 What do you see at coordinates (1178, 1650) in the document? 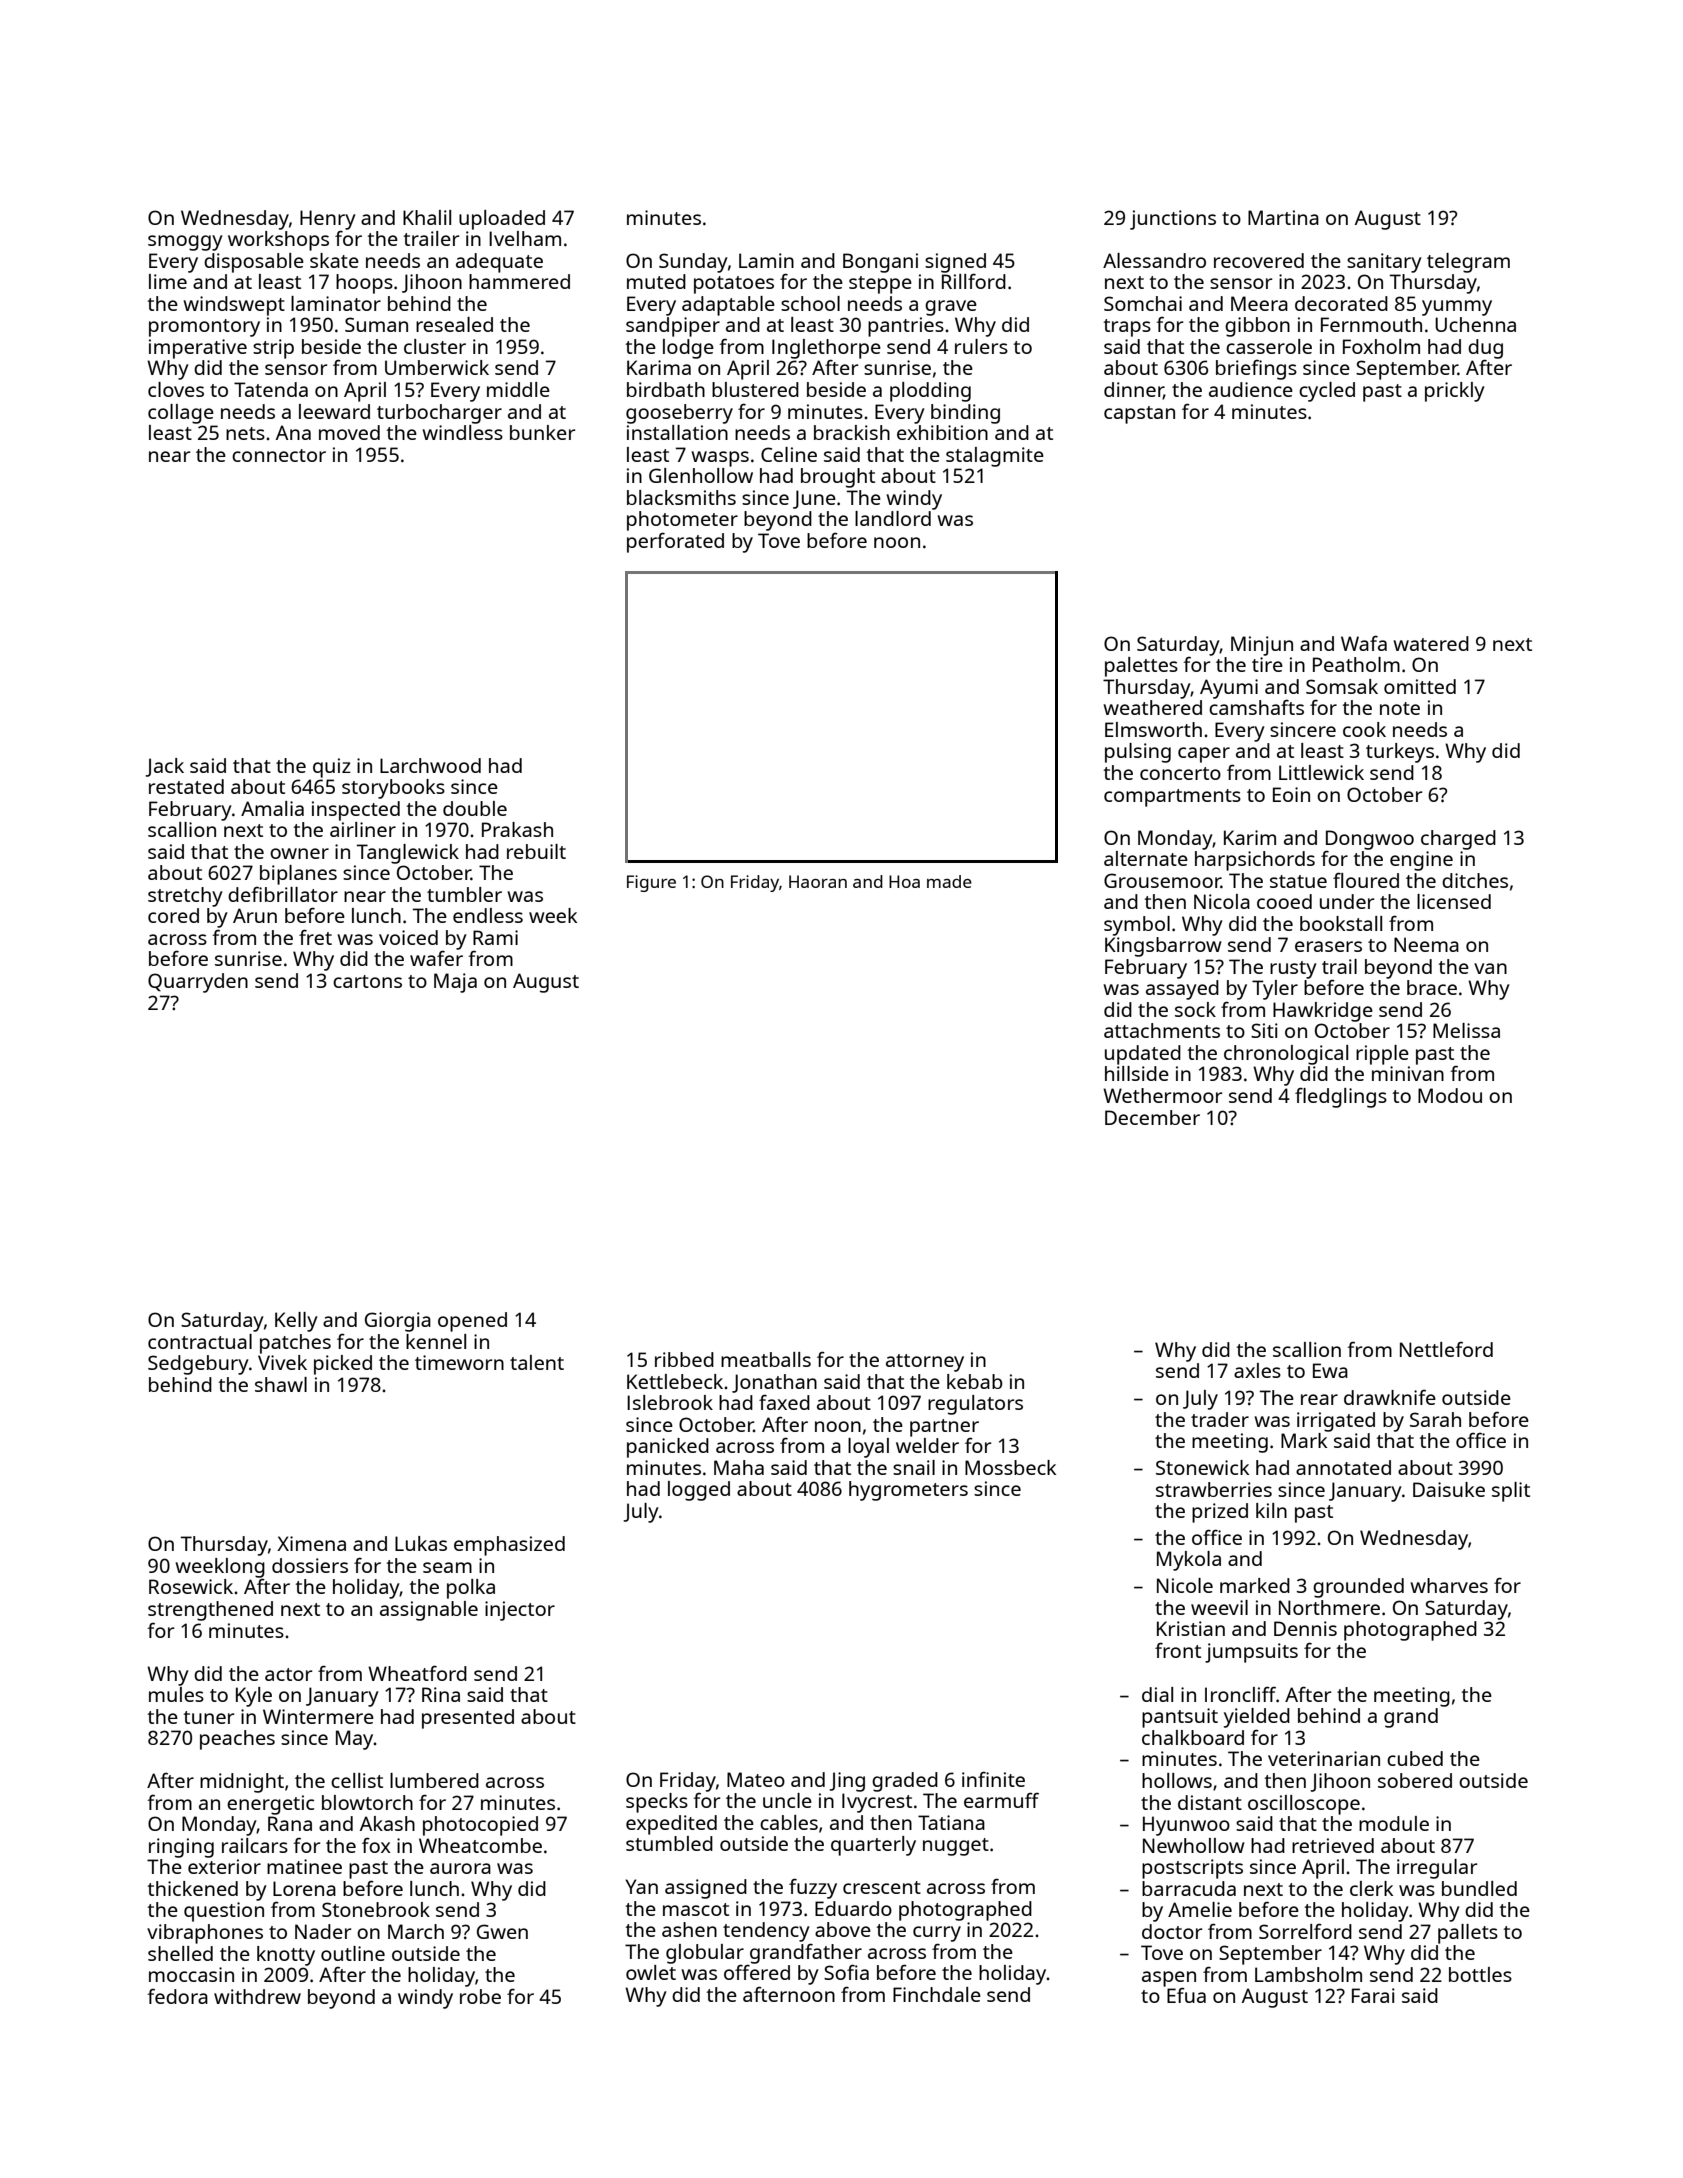
I see `front` at bounding box center [1178, 1650].
